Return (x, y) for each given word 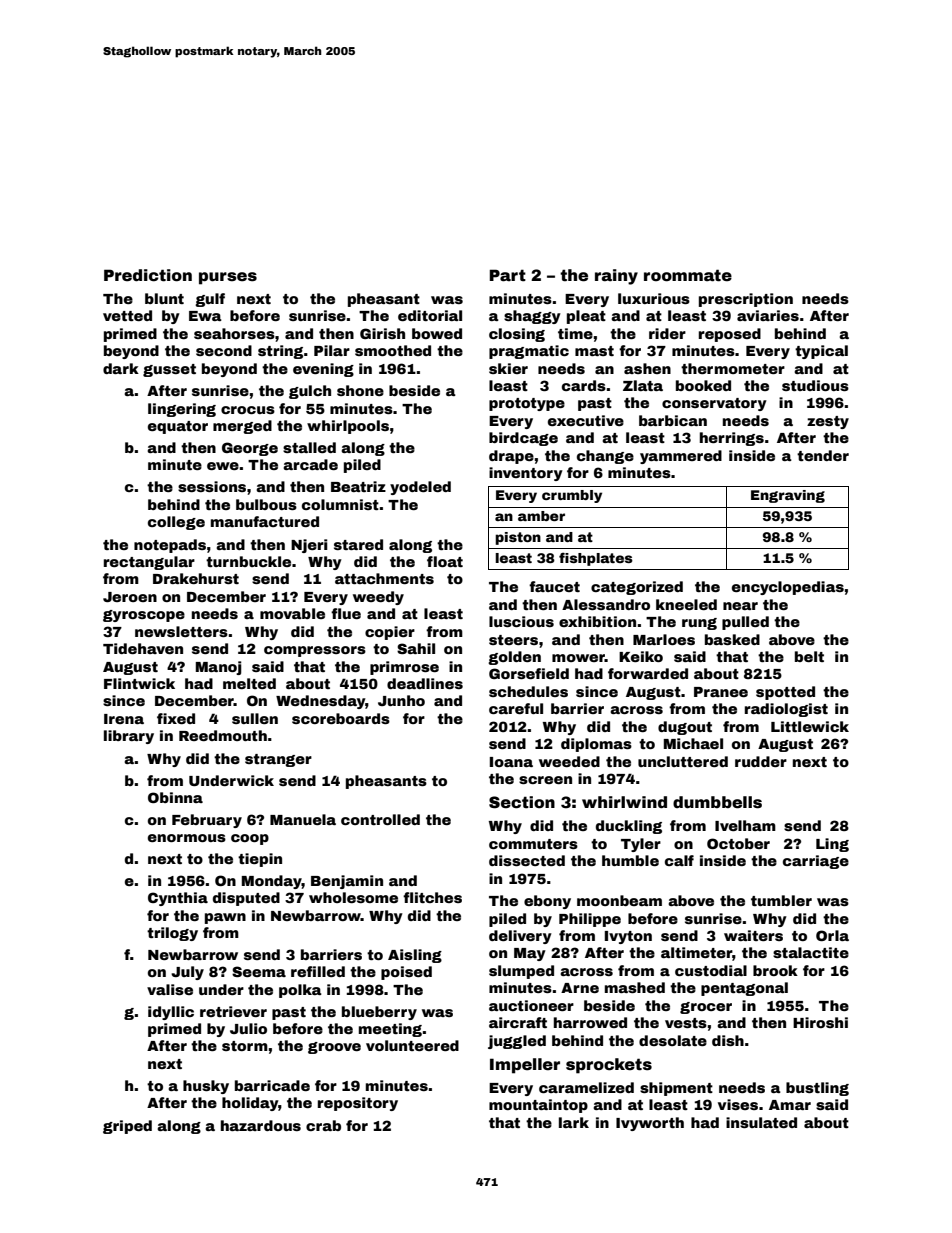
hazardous (261, 1125)
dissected (527, 860)
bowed (437, 333)
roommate (688, 275)
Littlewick (810, 726)
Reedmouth (223, 735)
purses (228, 278)
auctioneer (531, 1005)
